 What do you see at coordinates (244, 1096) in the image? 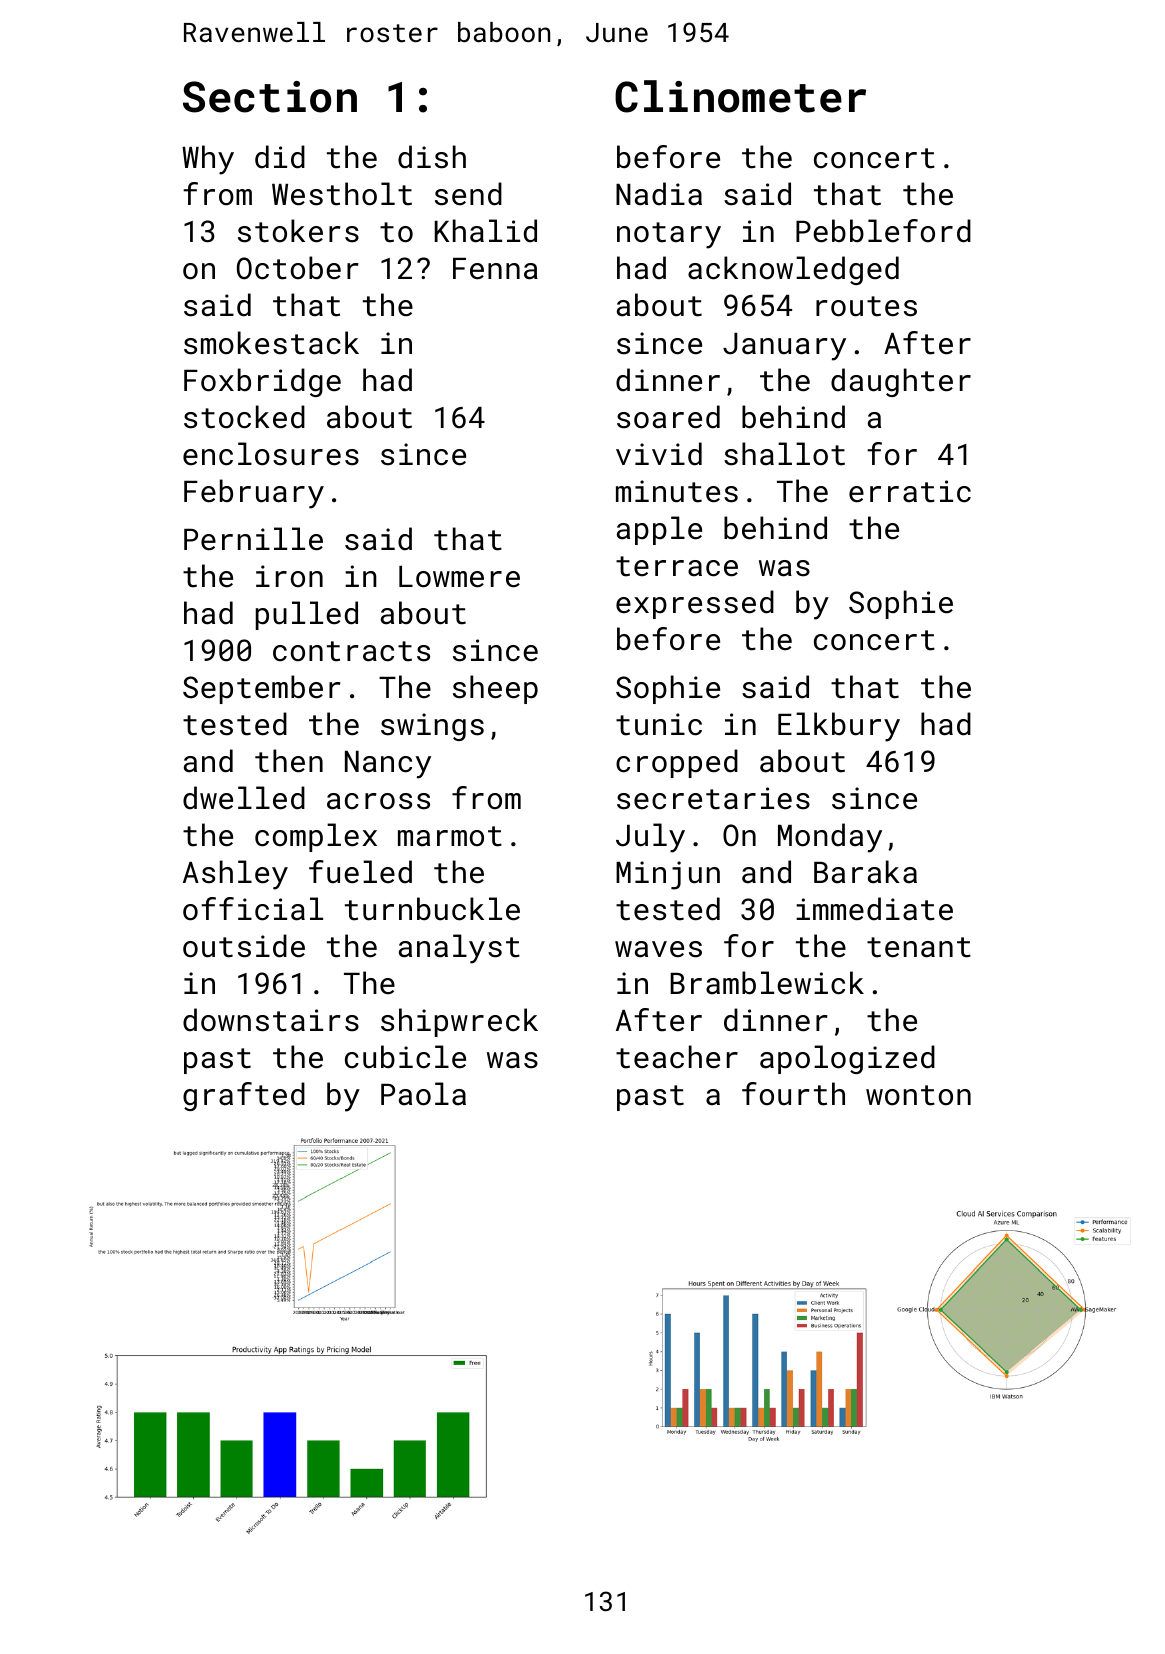
I see `grafted` at bounding box center [244, 1096].
